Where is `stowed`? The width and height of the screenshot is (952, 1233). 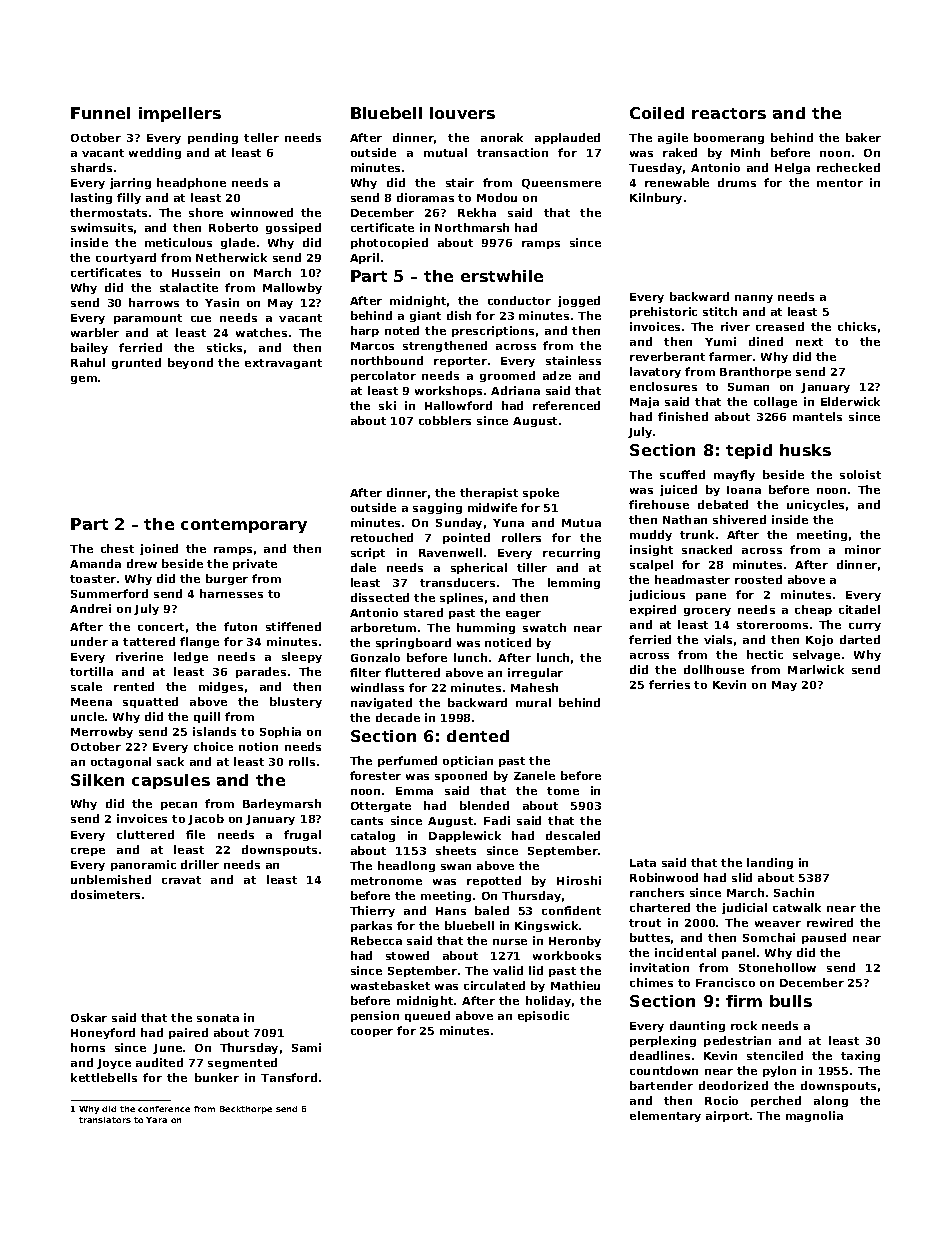
stowed is located at coordinates (407, 955).
